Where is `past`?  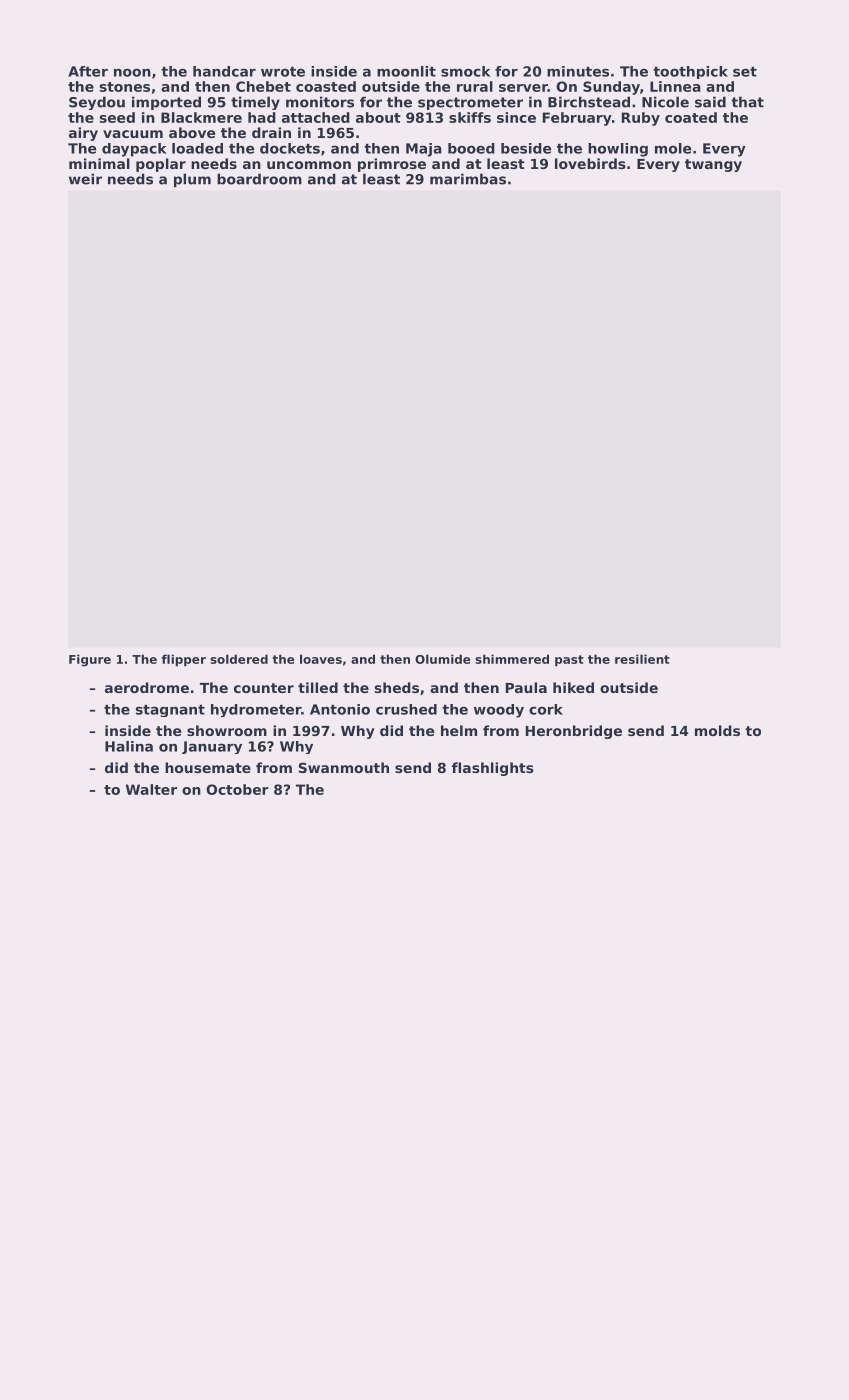 past is located at coordinates (569, 660).
